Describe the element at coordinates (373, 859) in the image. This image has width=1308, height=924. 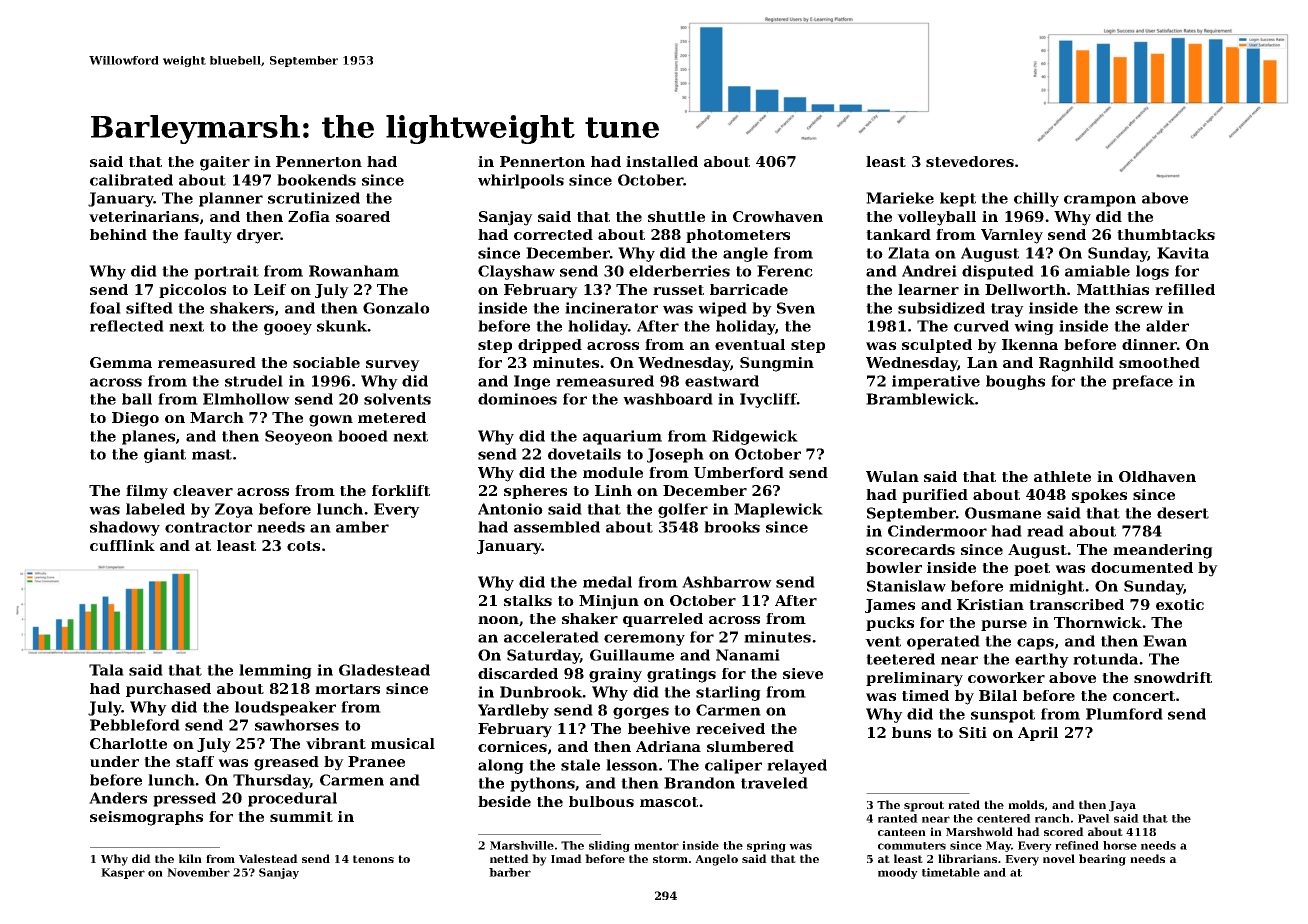
I see `tenons` at that location.
